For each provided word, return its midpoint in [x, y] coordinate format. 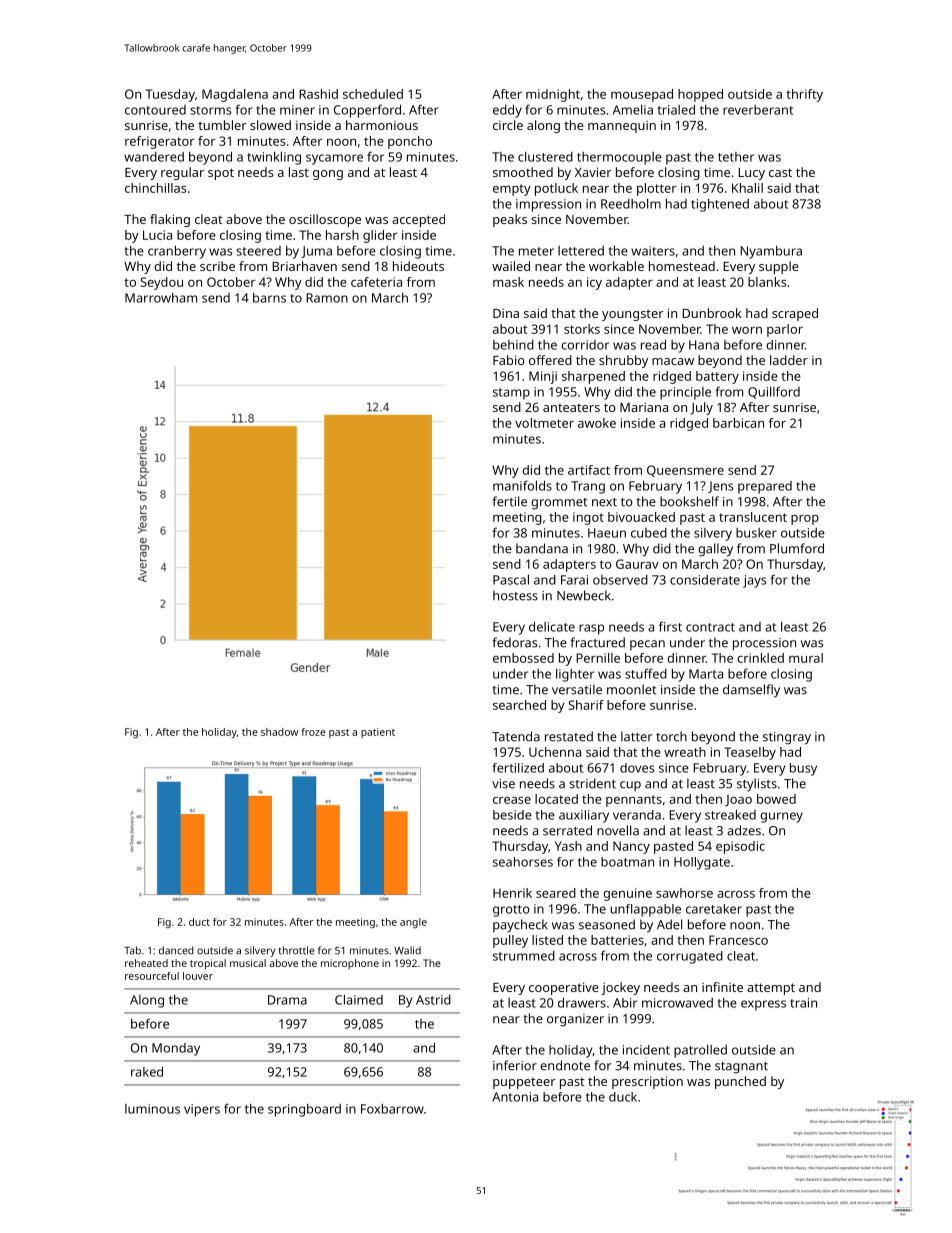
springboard [304, 1110]
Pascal [511, 579]
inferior [515, 1065]
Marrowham [161, 298]
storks [582, 329]
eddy [507, 111]
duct [199, 922]
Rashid [318, 94]
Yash [568, 846]
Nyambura [771, 252]
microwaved [677, 1003]
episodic [740, 847]
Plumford [797, 548]
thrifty [804, 95]
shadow [279, 732]
